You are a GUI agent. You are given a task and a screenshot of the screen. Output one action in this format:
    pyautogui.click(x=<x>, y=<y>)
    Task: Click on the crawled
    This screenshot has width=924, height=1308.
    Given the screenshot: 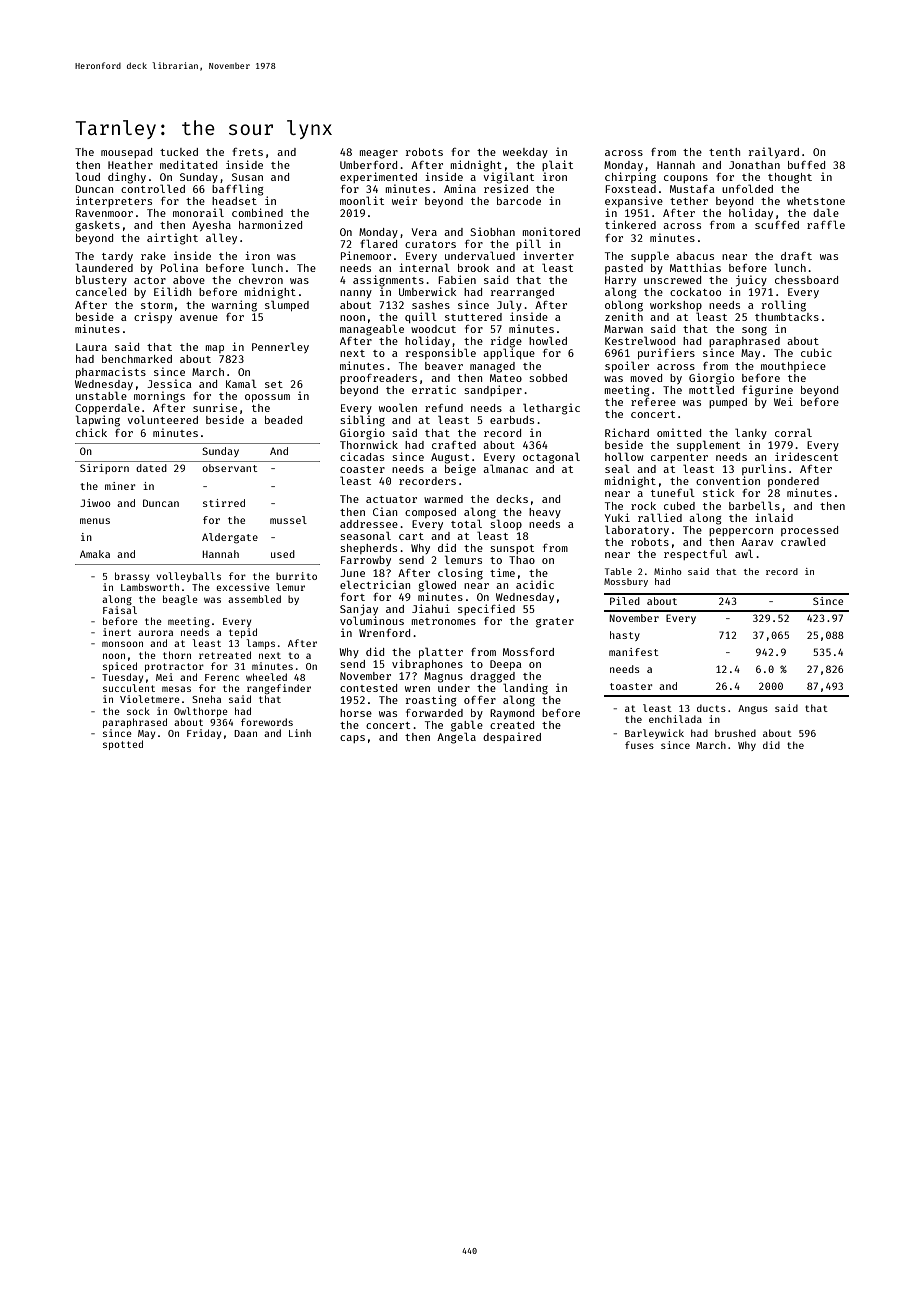 What is the action you would take?
    pyautogui.click(x=803, y=541)
